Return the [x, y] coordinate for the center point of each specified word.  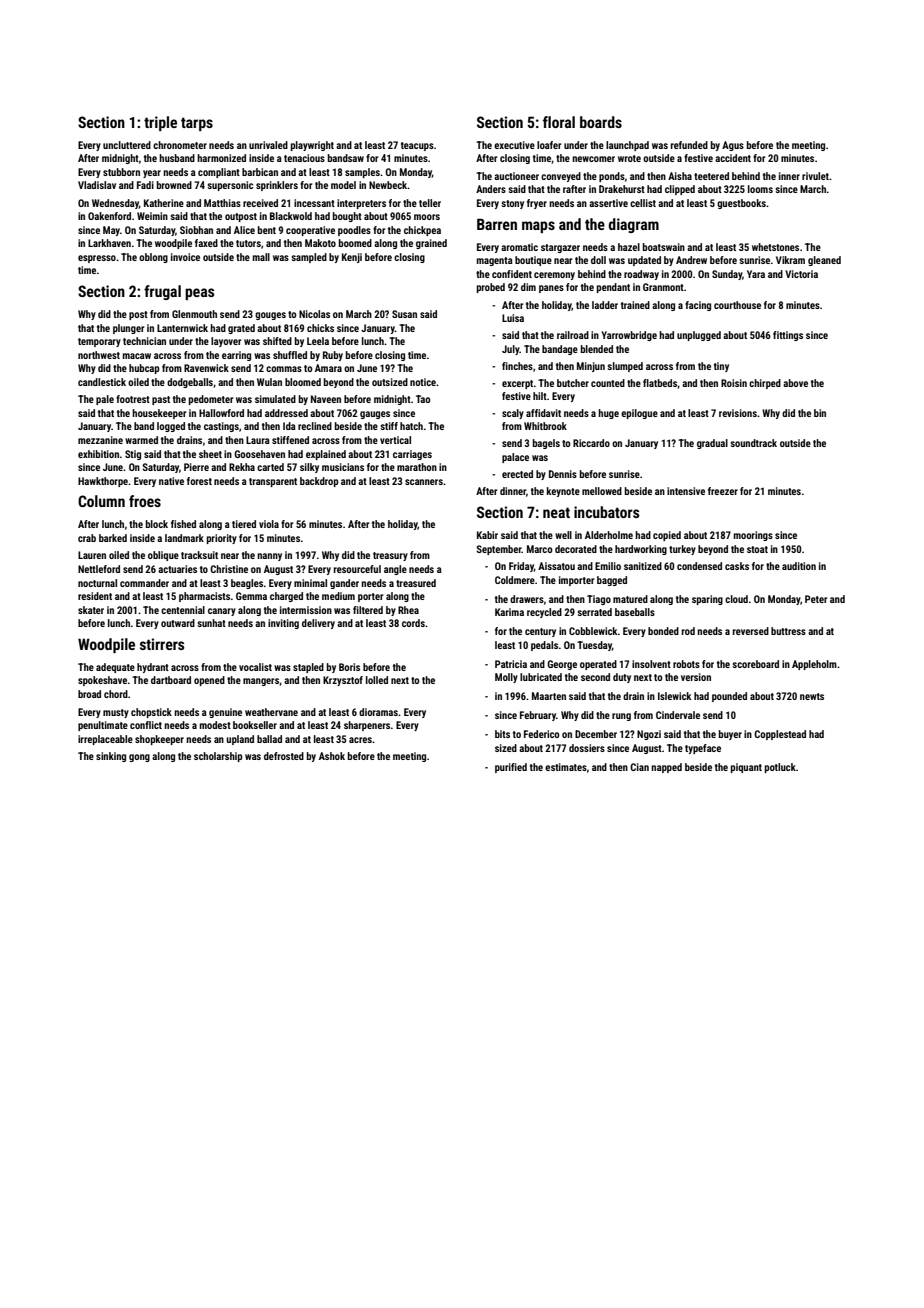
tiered [244, 524]
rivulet [815, 176]
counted [608, 383]
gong [139, 758]
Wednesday [115, 204]
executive [514, 145]
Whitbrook [545, 426]
